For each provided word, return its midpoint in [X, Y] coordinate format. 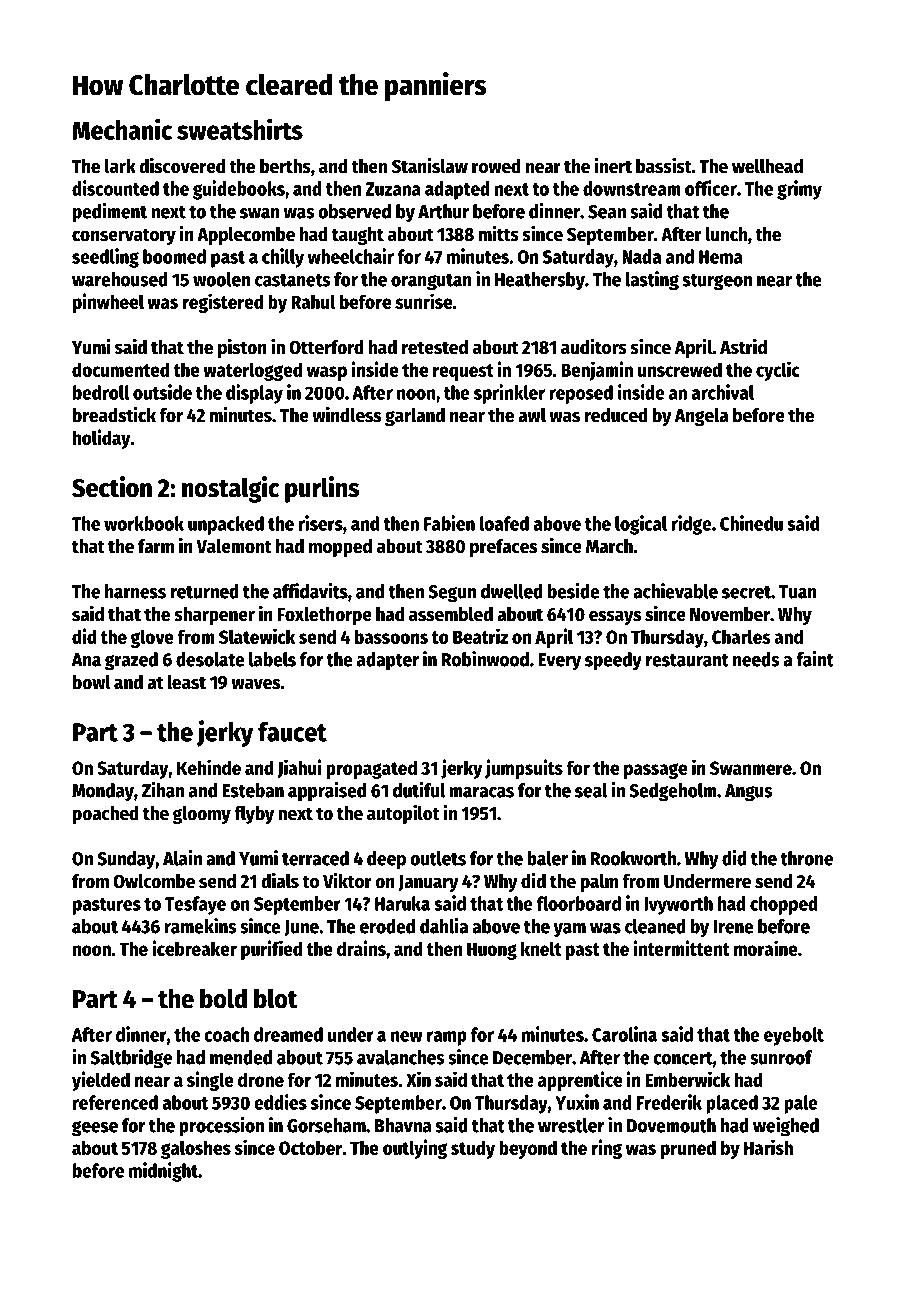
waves [255, 684]
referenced [115, 1102]
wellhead [767, 166]
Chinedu [751, 523]
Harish [768, 1147]
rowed [496, 166]
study [473, 1149]
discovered [182, 166]
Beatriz [480, 636]
